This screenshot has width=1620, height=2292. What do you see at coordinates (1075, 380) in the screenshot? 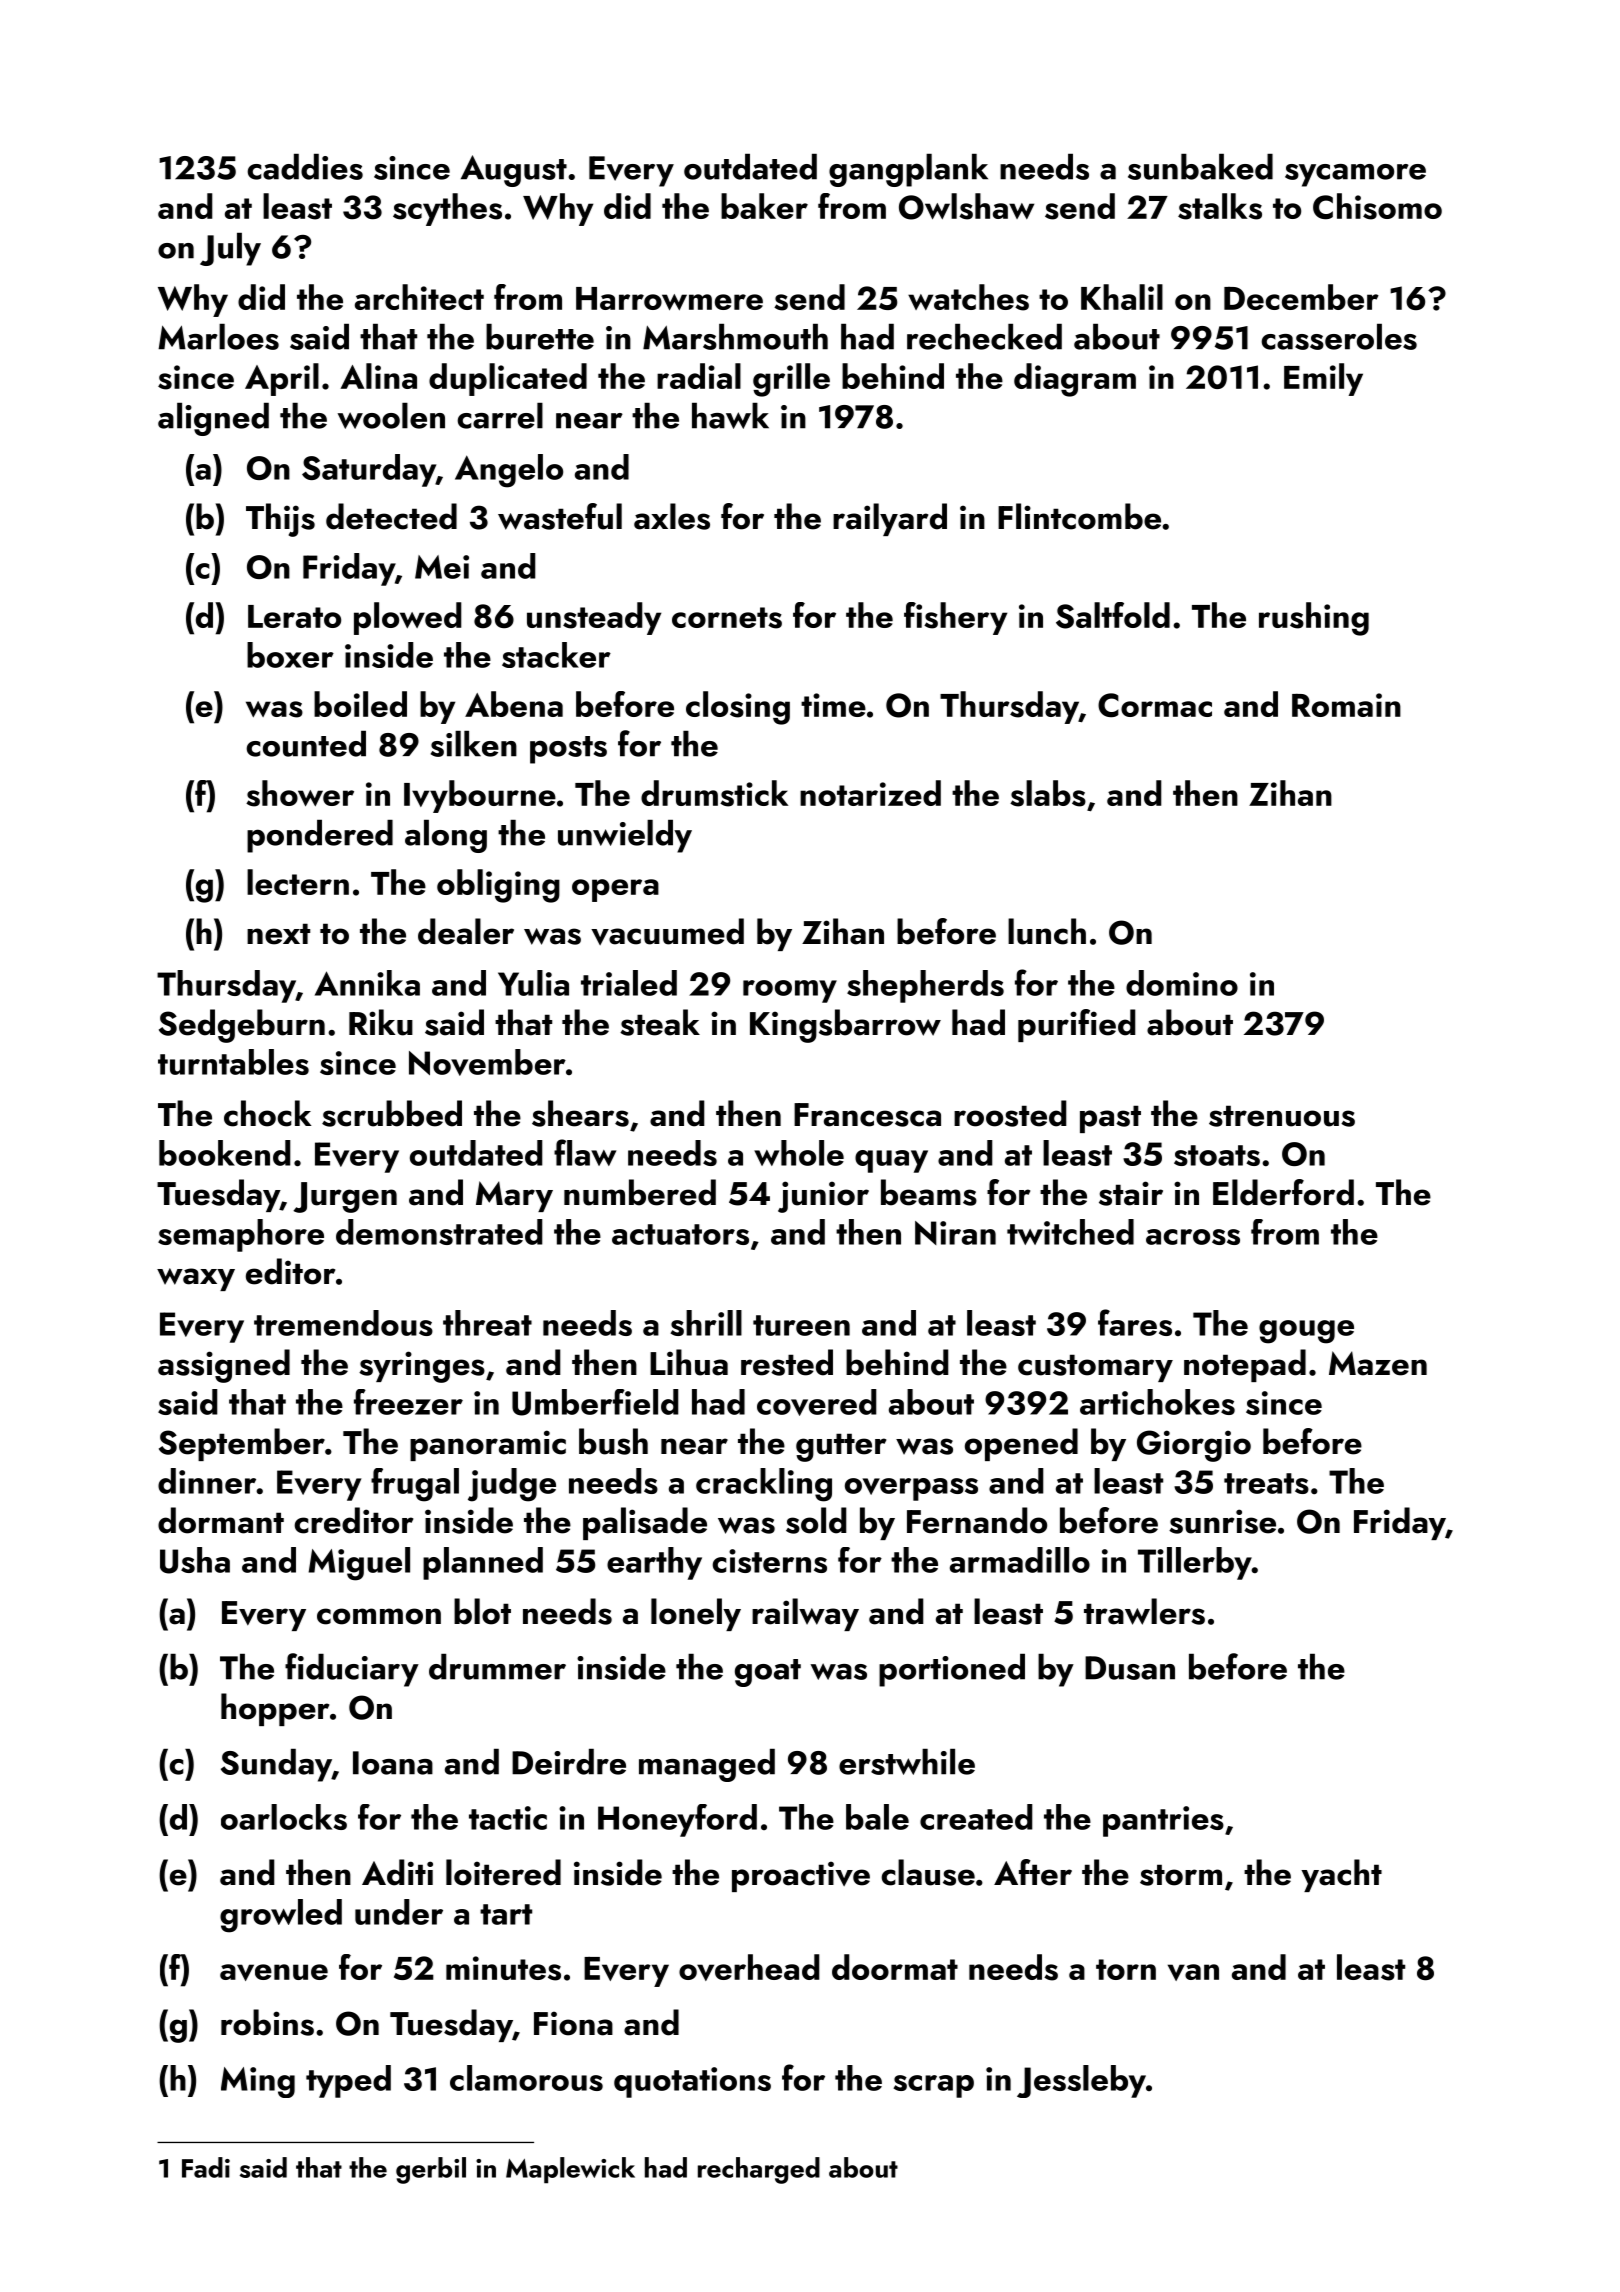
I see `diagram` at bounding box center [1075, 380].
